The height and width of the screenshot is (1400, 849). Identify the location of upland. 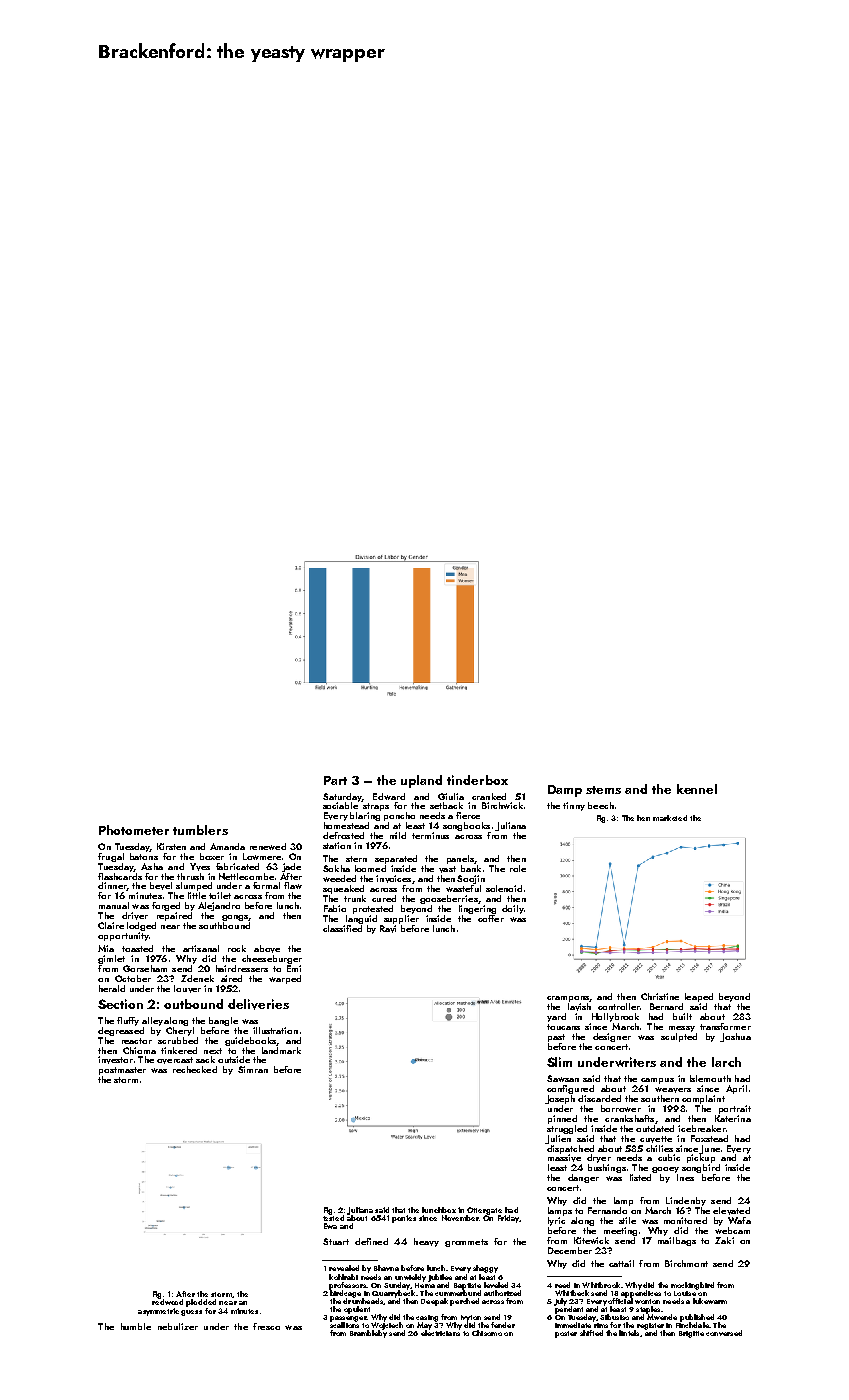
(421, 781).
